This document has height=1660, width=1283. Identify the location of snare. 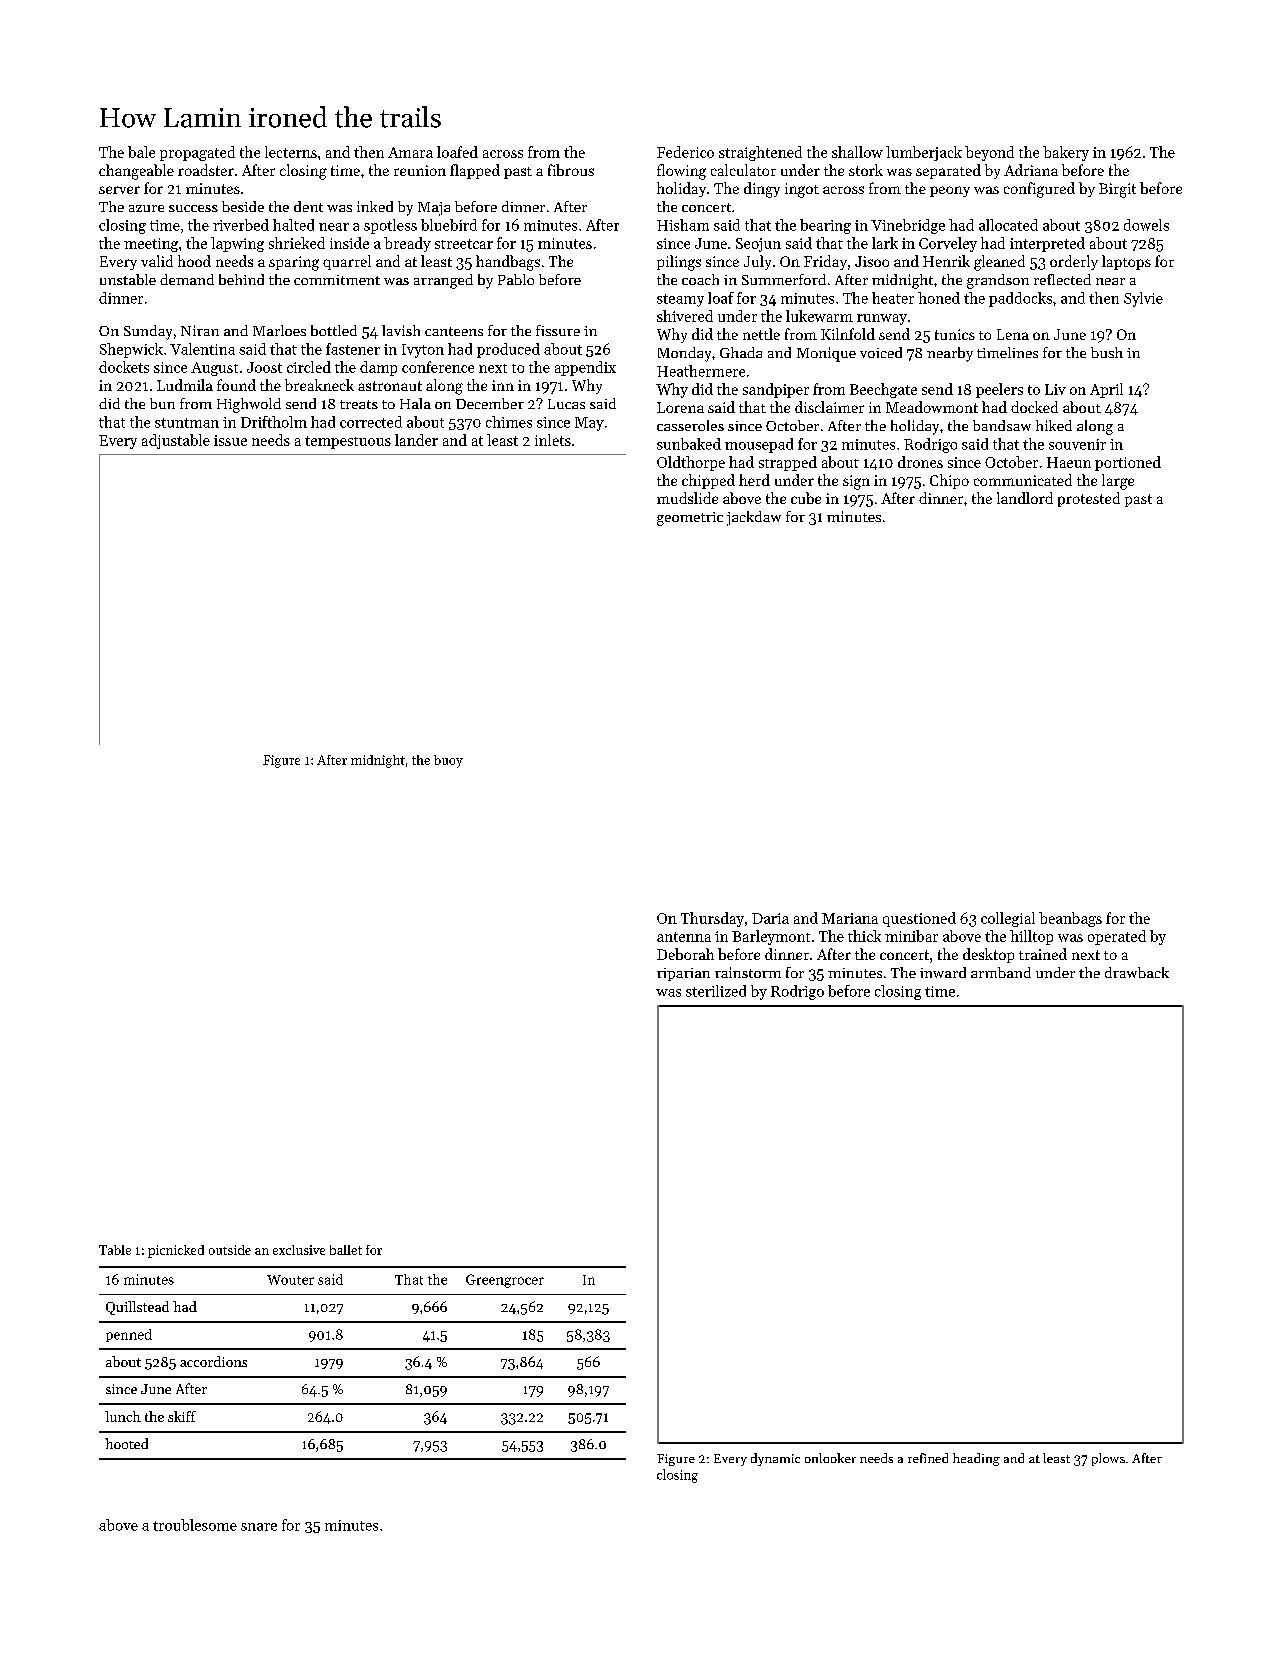
(259, 1527).
